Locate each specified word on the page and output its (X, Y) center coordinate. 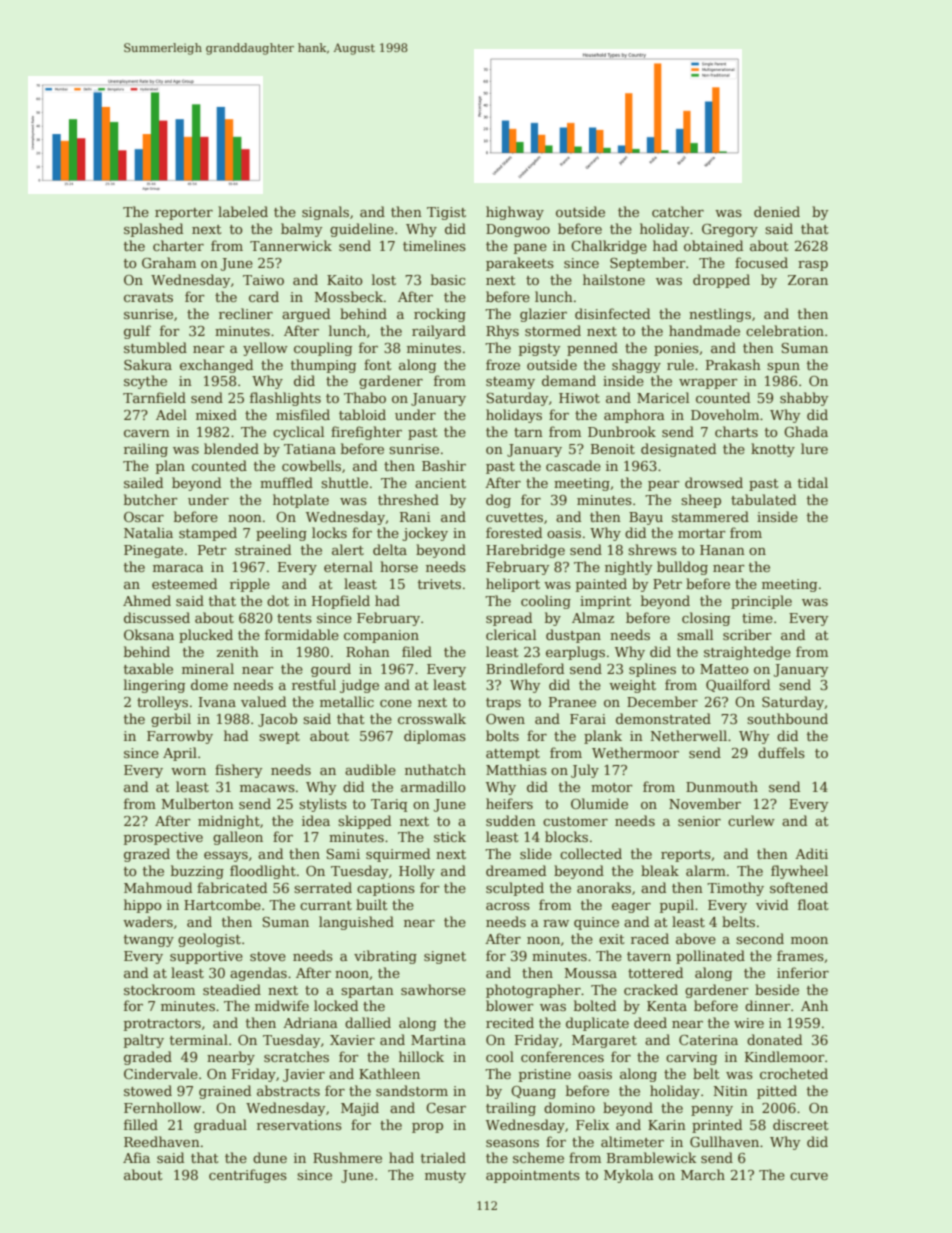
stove (268, 956)
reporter (184, 214)
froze (503, 364)
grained (225, 1092)
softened (799, 887)
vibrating (385, 957)
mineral (208, 668)
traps (503, 704)
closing (706, 619)
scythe (145, 382)
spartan (367, 992)
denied (777, 211)
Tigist (446, 213)
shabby (804, 399)
